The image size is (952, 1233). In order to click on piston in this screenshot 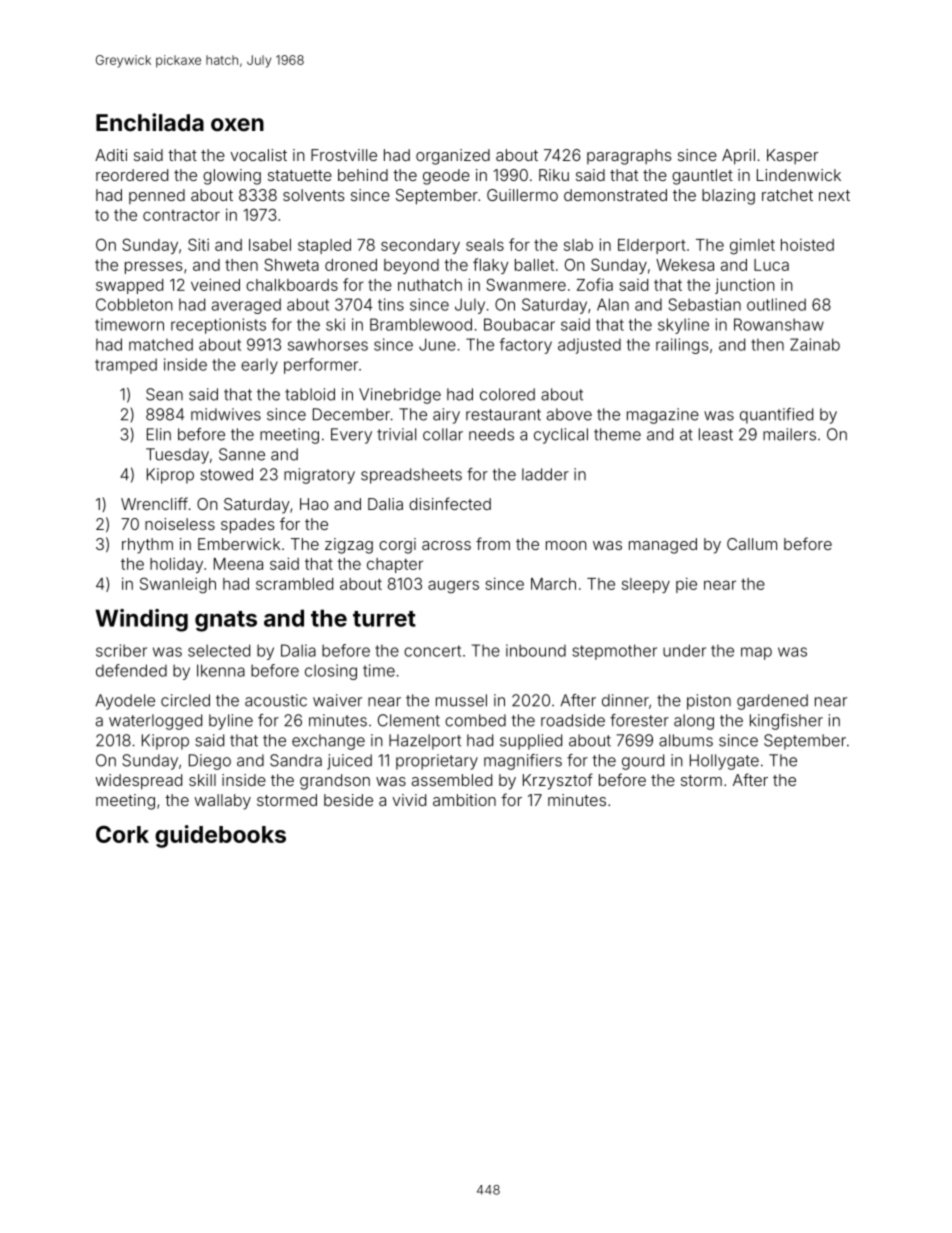, I will do `click(709, 702)`.
